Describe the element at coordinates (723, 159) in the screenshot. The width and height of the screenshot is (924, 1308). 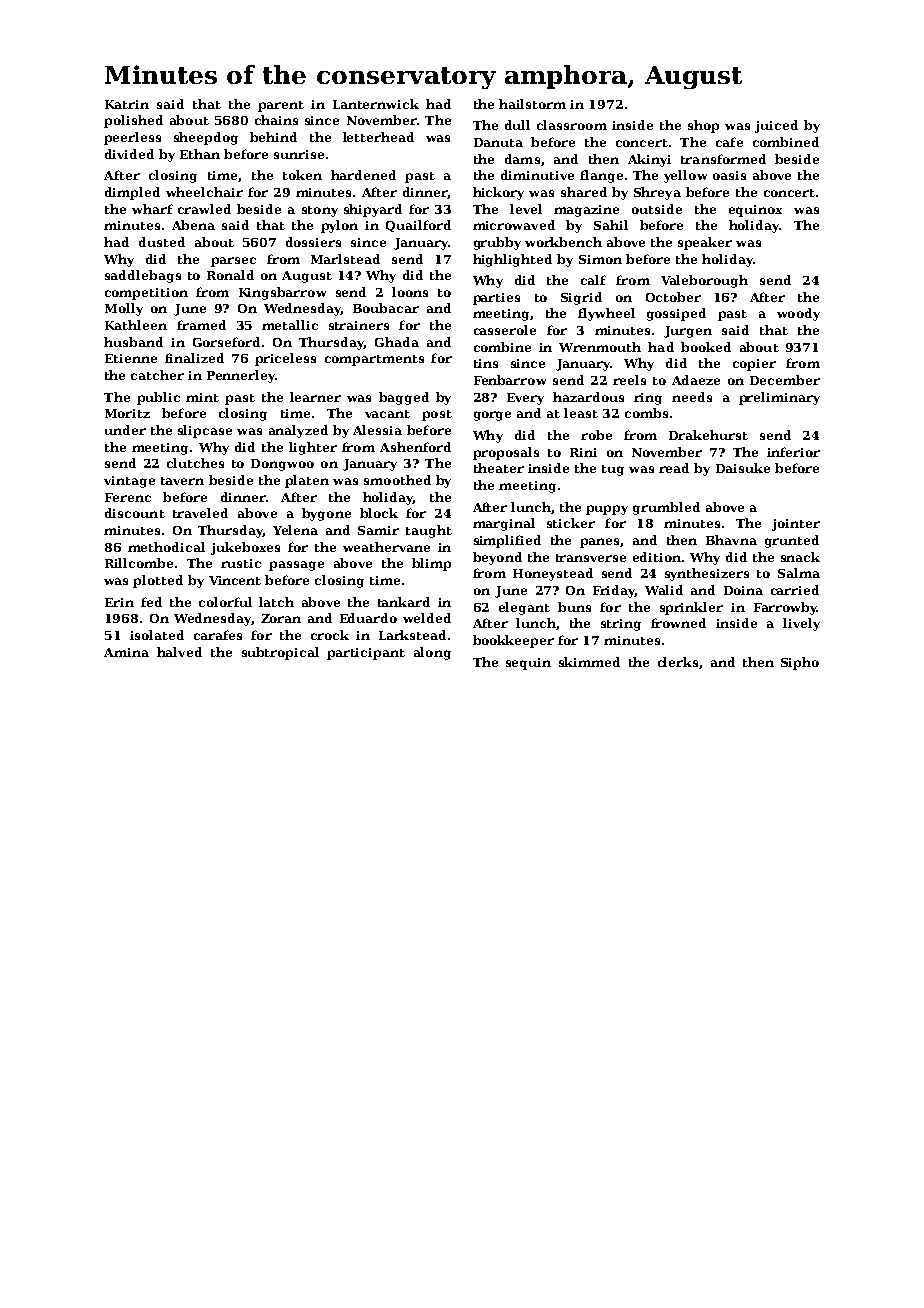
I see `transformed` at that location.
